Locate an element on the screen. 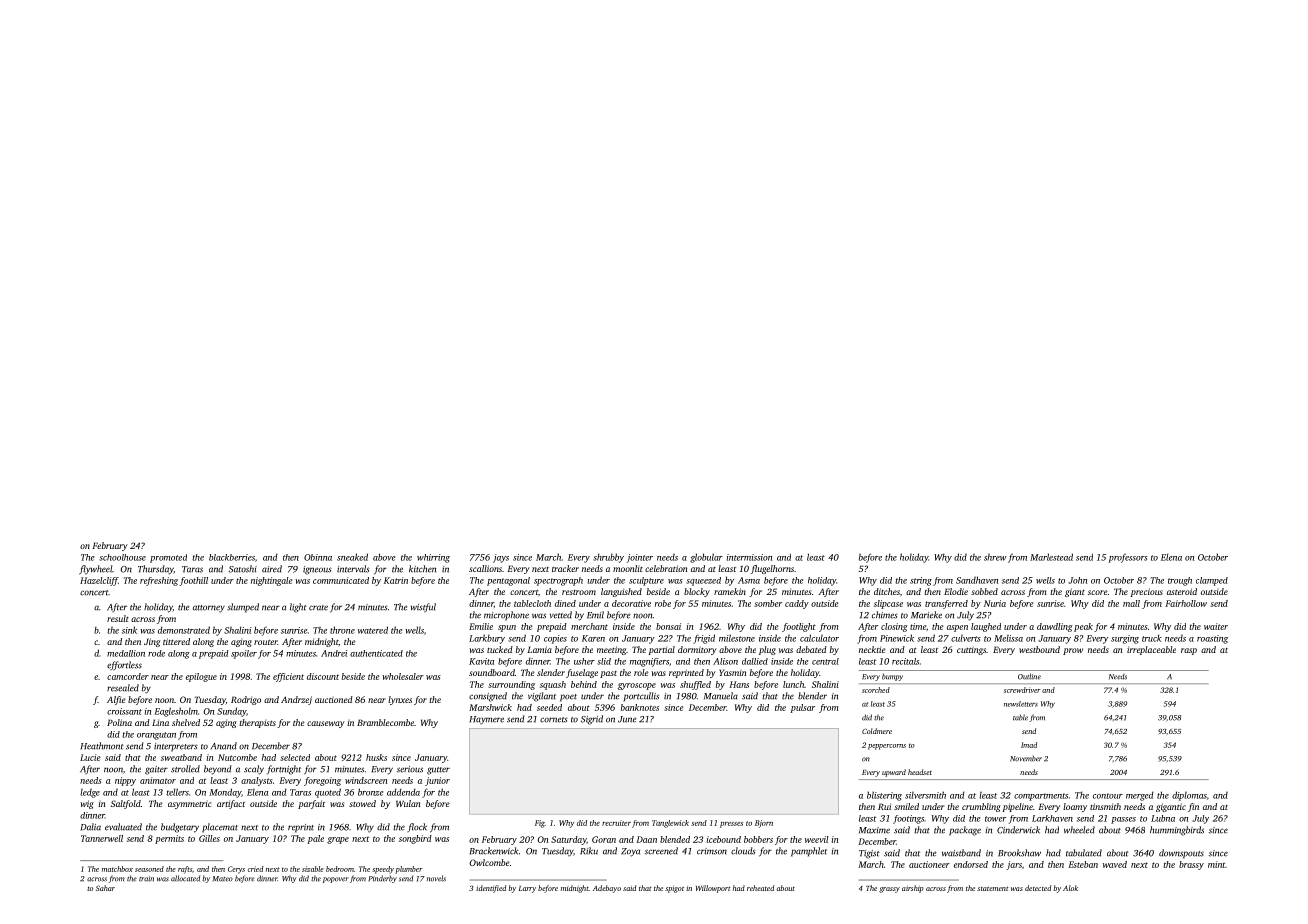 The width and height of the screenshot is (1308, 924). jays is located at coordinates (501, 558).
